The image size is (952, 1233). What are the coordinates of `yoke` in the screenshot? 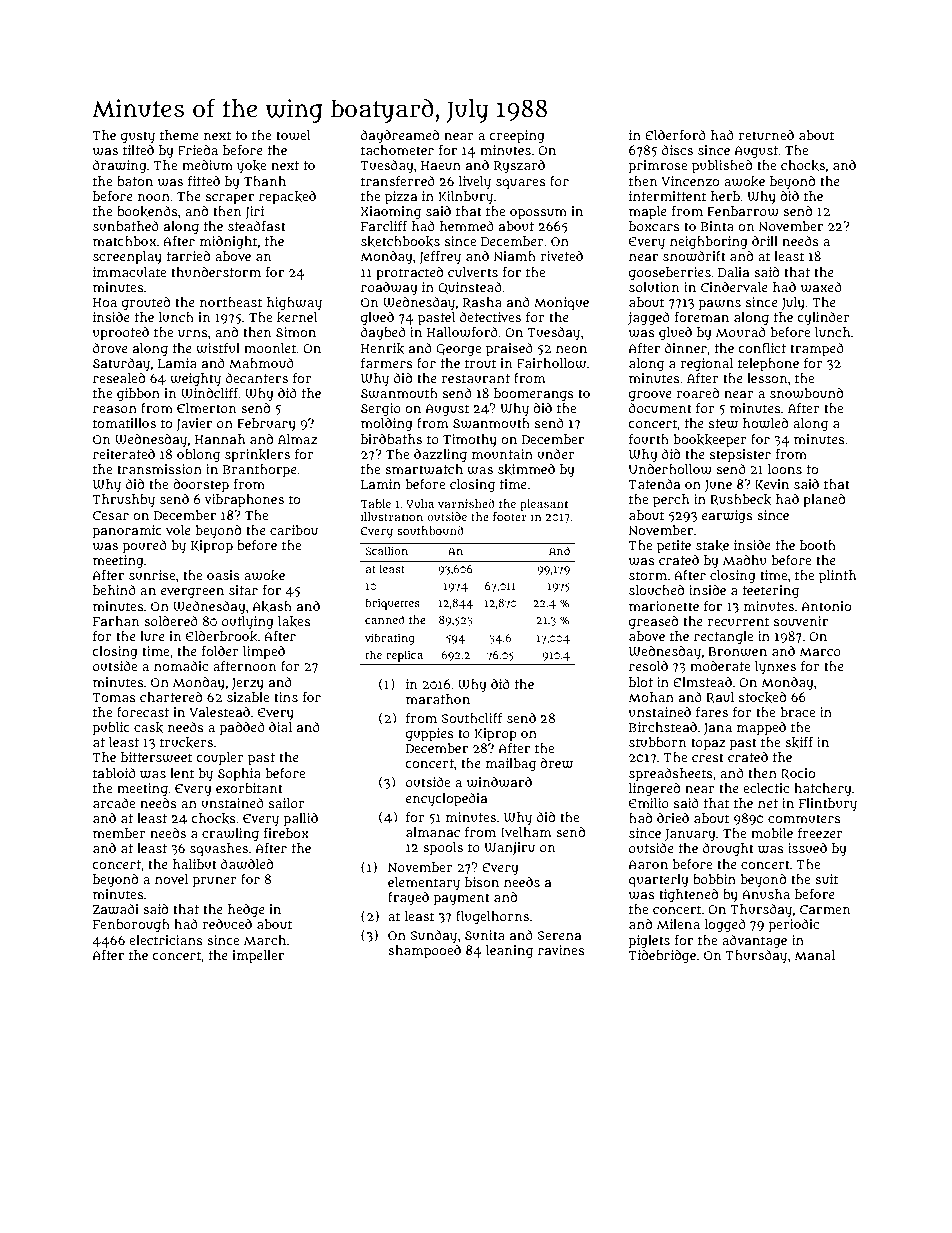 It's located at (251, 166).
